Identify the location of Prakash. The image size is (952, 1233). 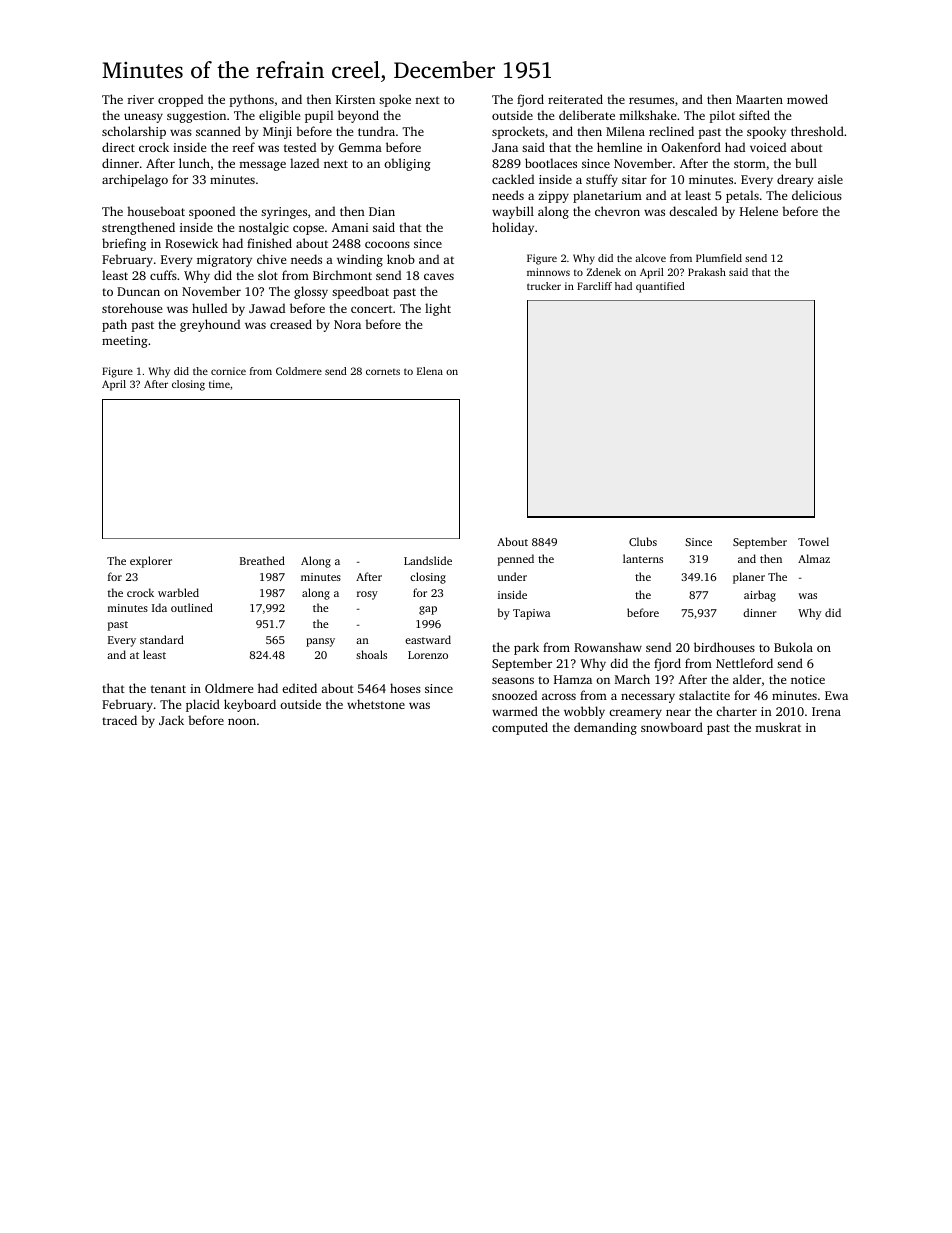
(707, 272).
